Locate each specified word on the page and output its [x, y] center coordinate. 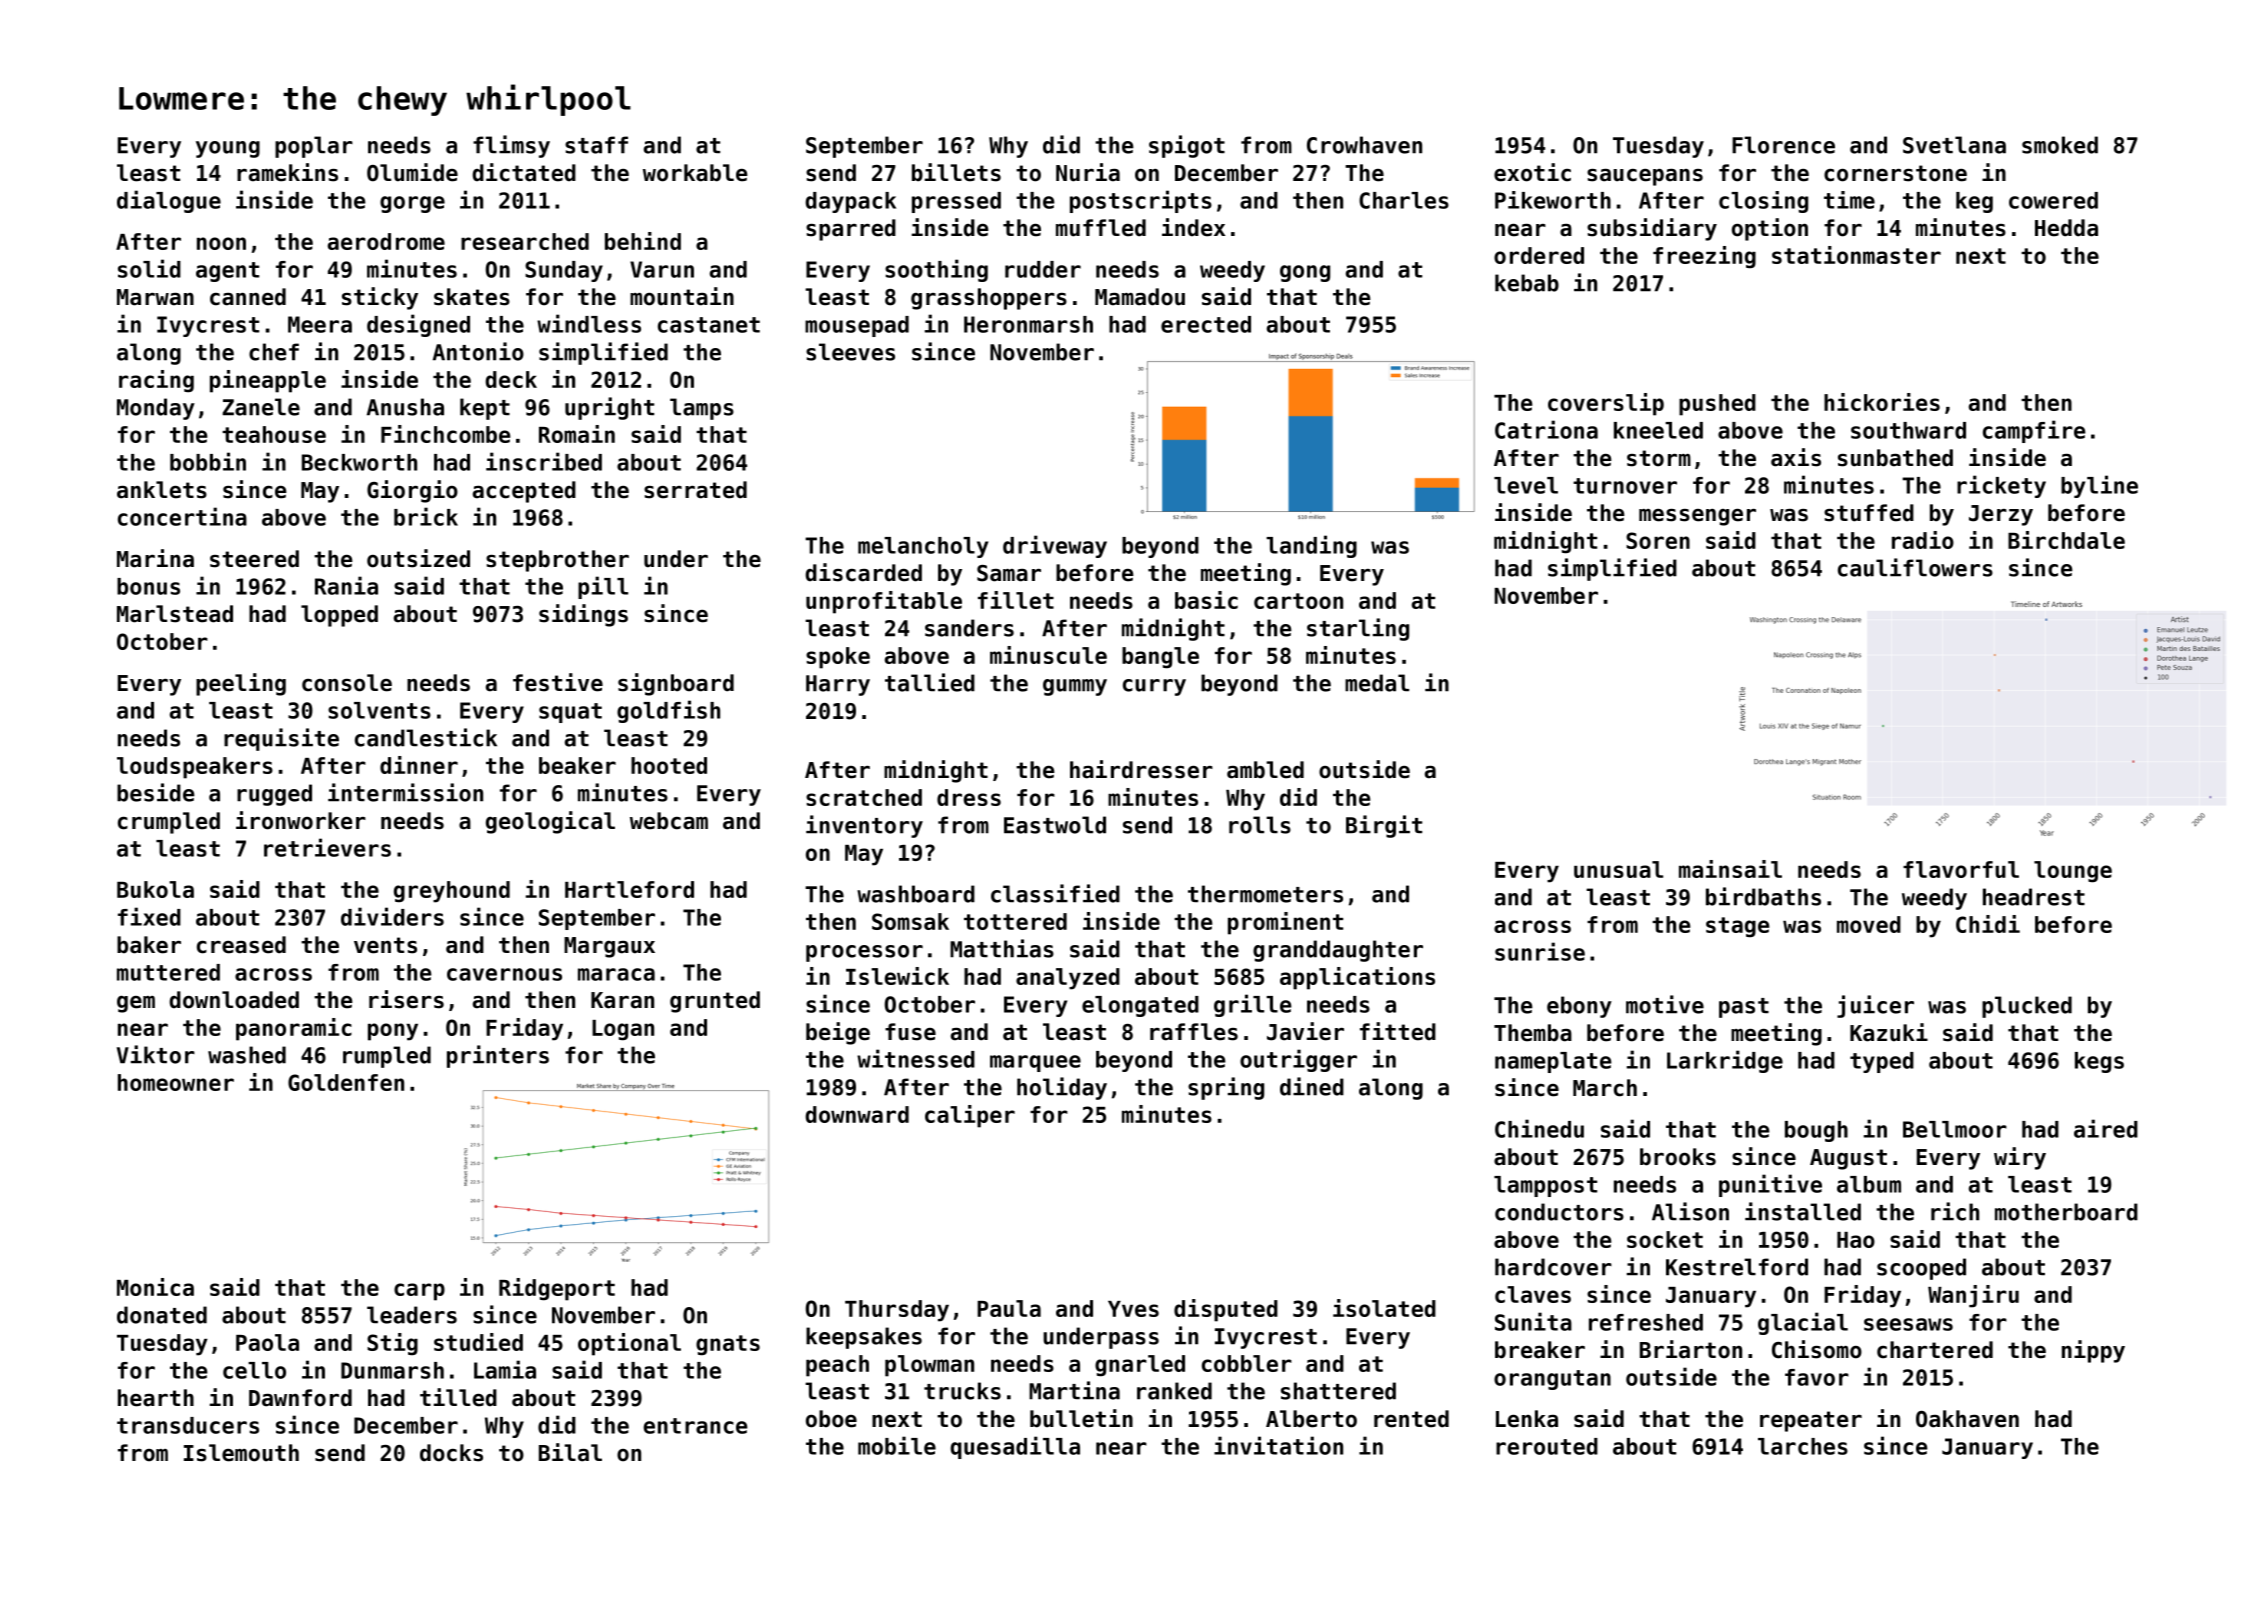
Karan [622, 1000]
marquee [1035, 1063]
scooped [1921, 1269]
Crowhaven [1364, 145]
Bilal [570, 1452]
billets [956, 172]
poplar [314, 147]
